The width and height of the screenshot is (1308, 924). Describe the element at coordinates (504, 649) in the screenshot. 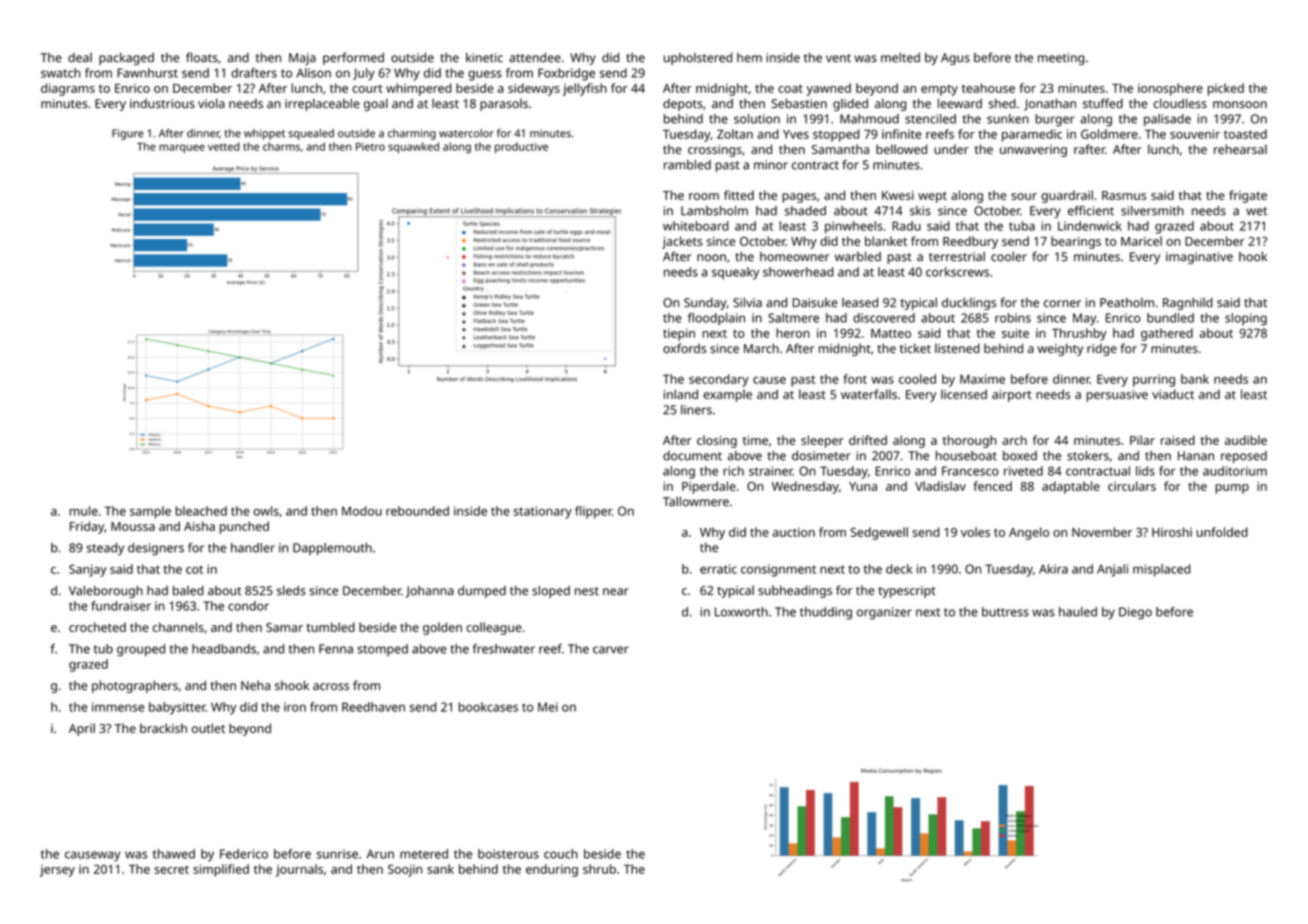

I see `freshwater` at that location.
